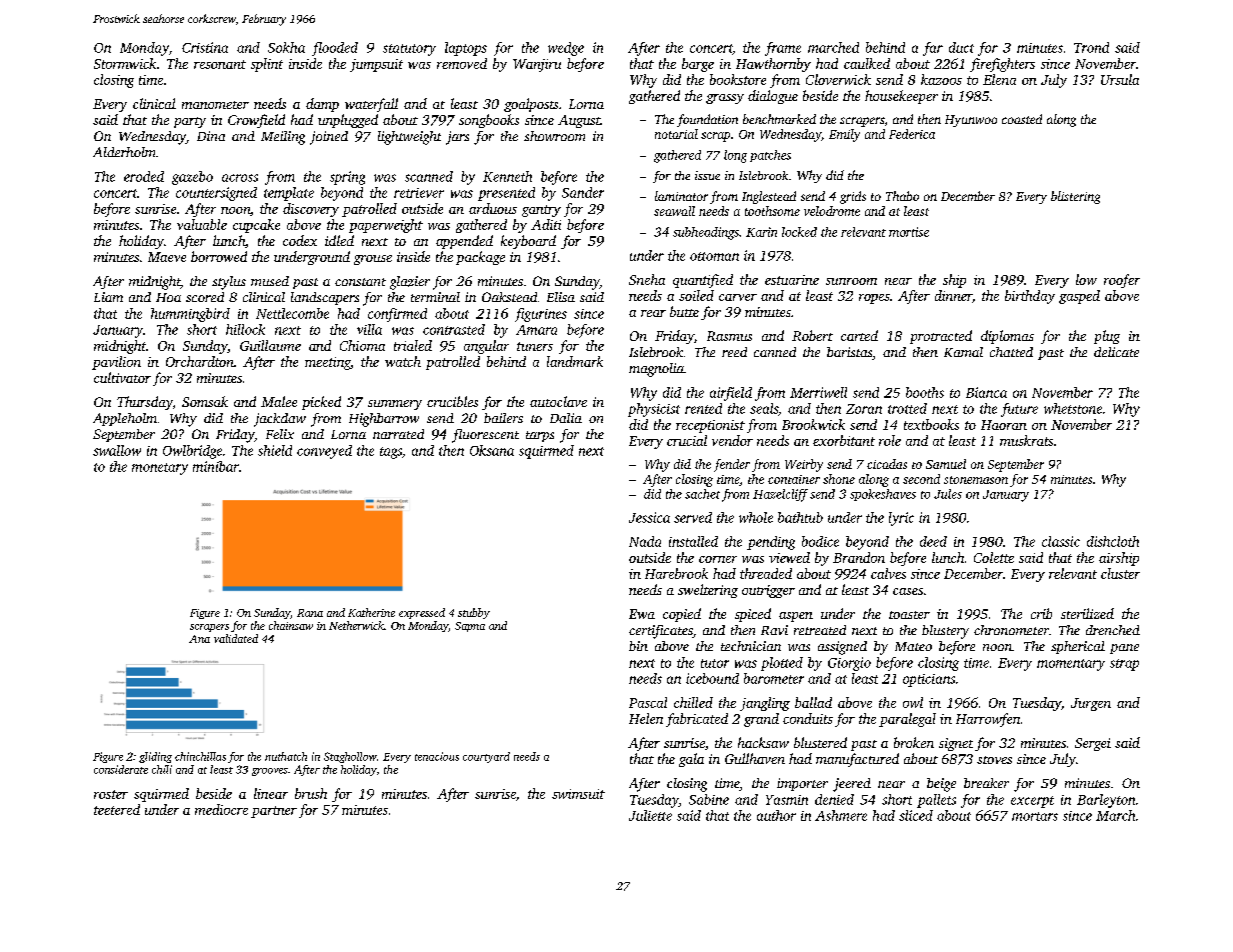  Describe the element at coordinates (1073, 408) in the screenshot. I see `whetstone` at that location.
